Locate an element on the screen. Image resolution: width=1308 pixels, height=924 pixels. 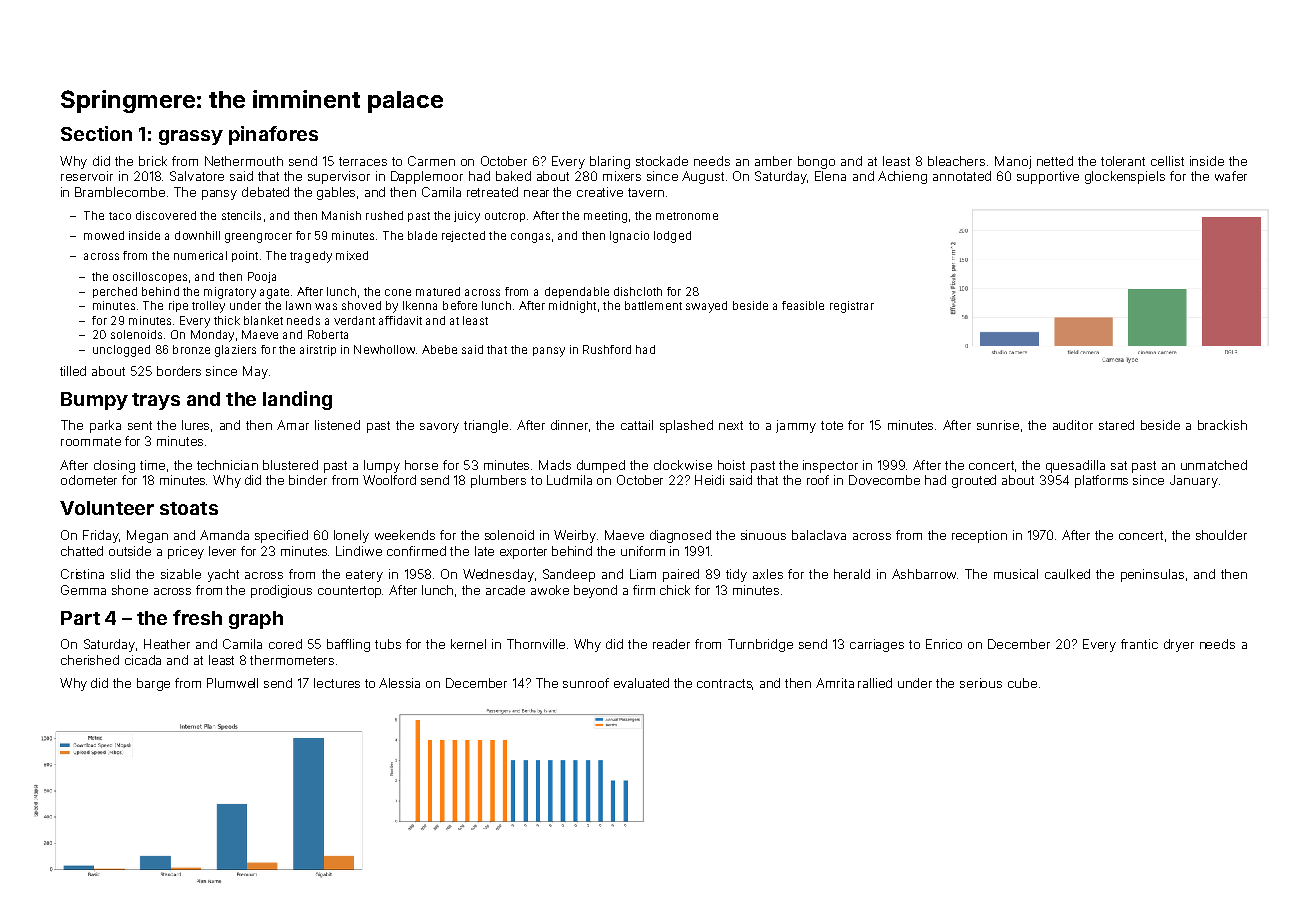
Achieng is located at coordinates (902, 177).
